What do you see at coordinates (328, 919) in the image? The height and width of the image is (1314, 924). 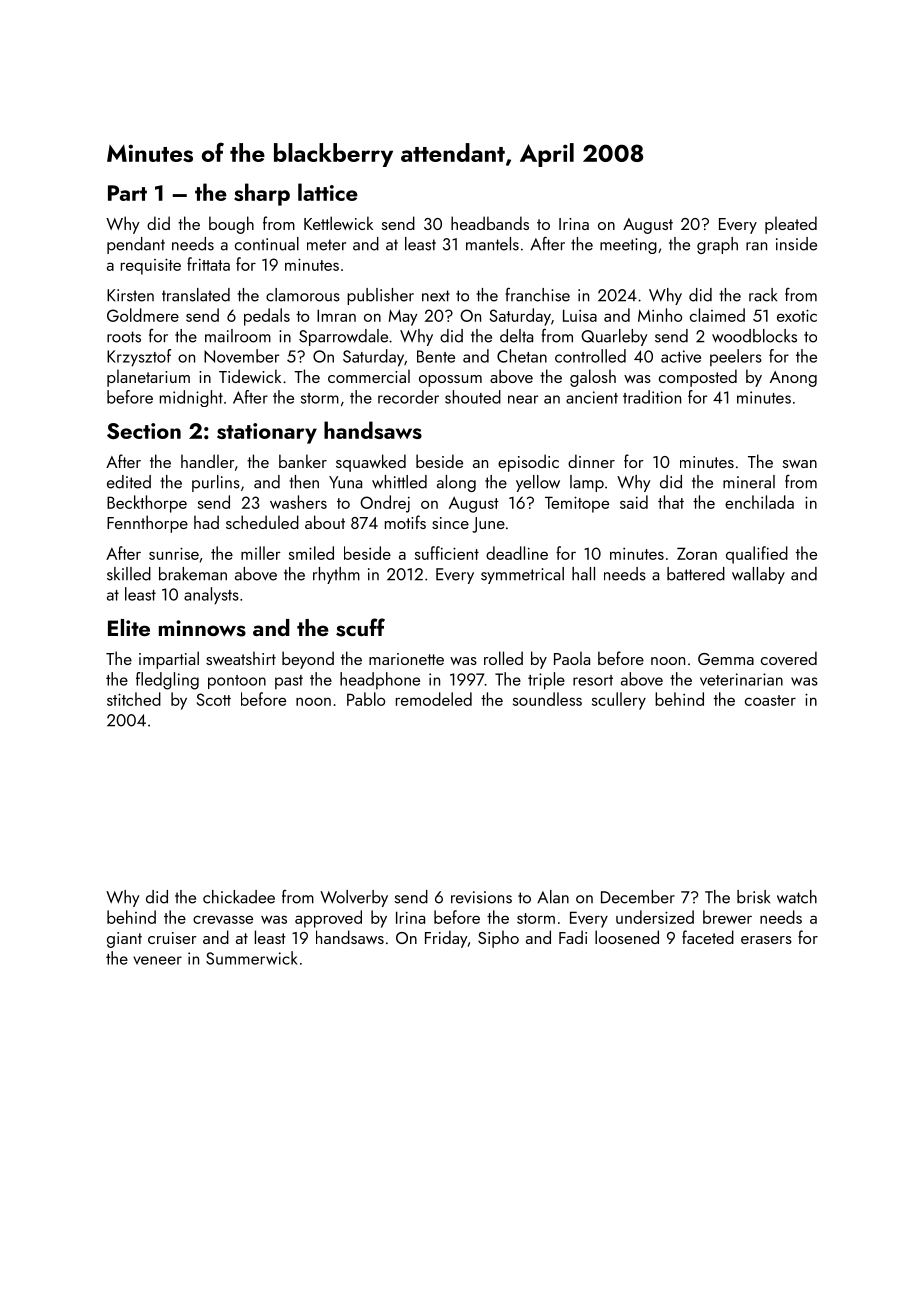 I see `approved` at bounding box center [328, 919].
